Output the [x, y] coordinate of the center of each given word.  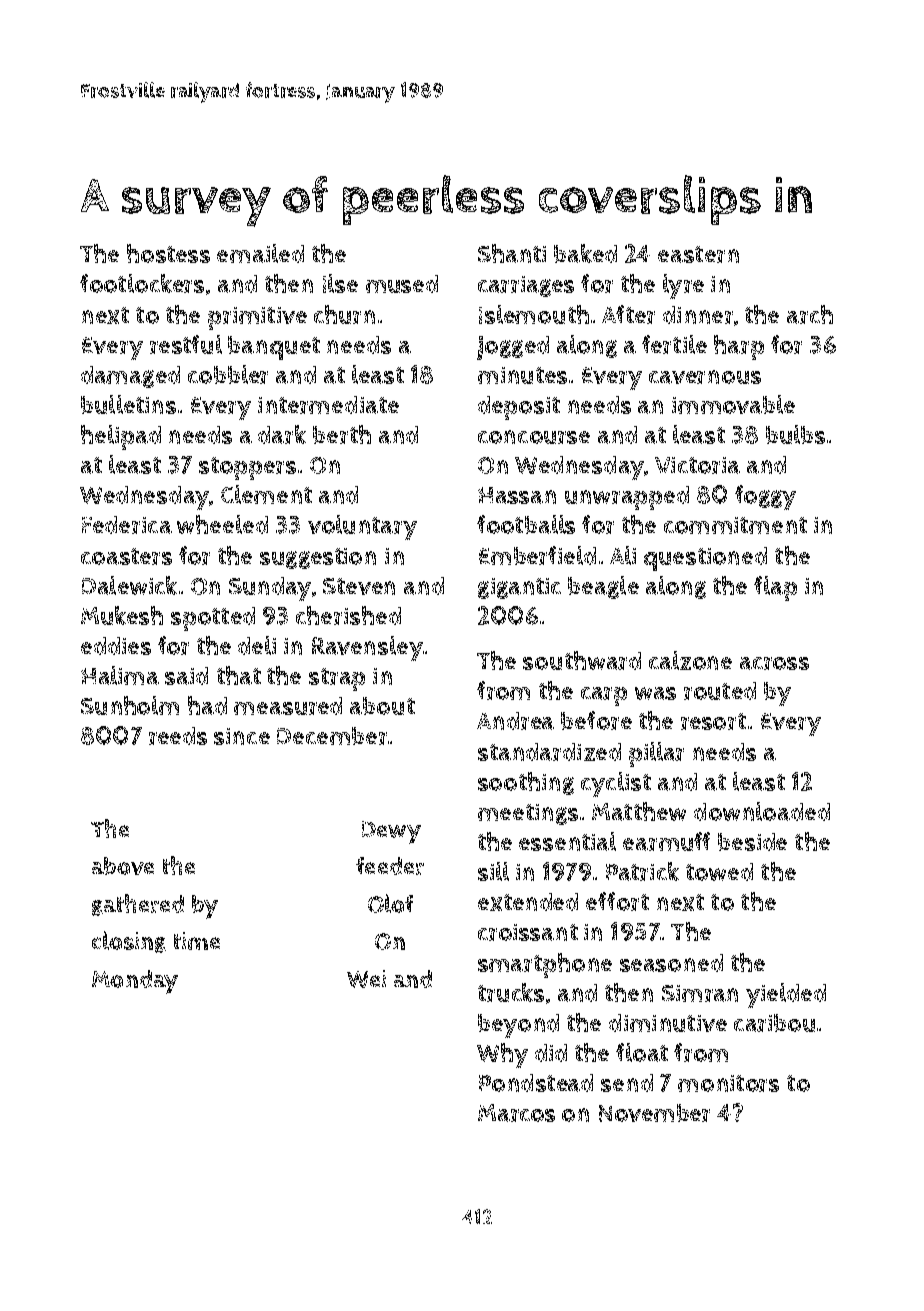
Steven [359, 586]
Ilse [340, 283]
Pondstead [536, 1083]
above [123, 866]
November [654, 1113]
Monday [135, 982]
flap [775, 588]
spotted [213, 619]
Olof [390, 903]
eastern [698, 254]
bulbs [795, 434]
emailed [260, 253]
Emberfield [537, 555]
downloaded [762, 811]
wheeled [222, 524]
